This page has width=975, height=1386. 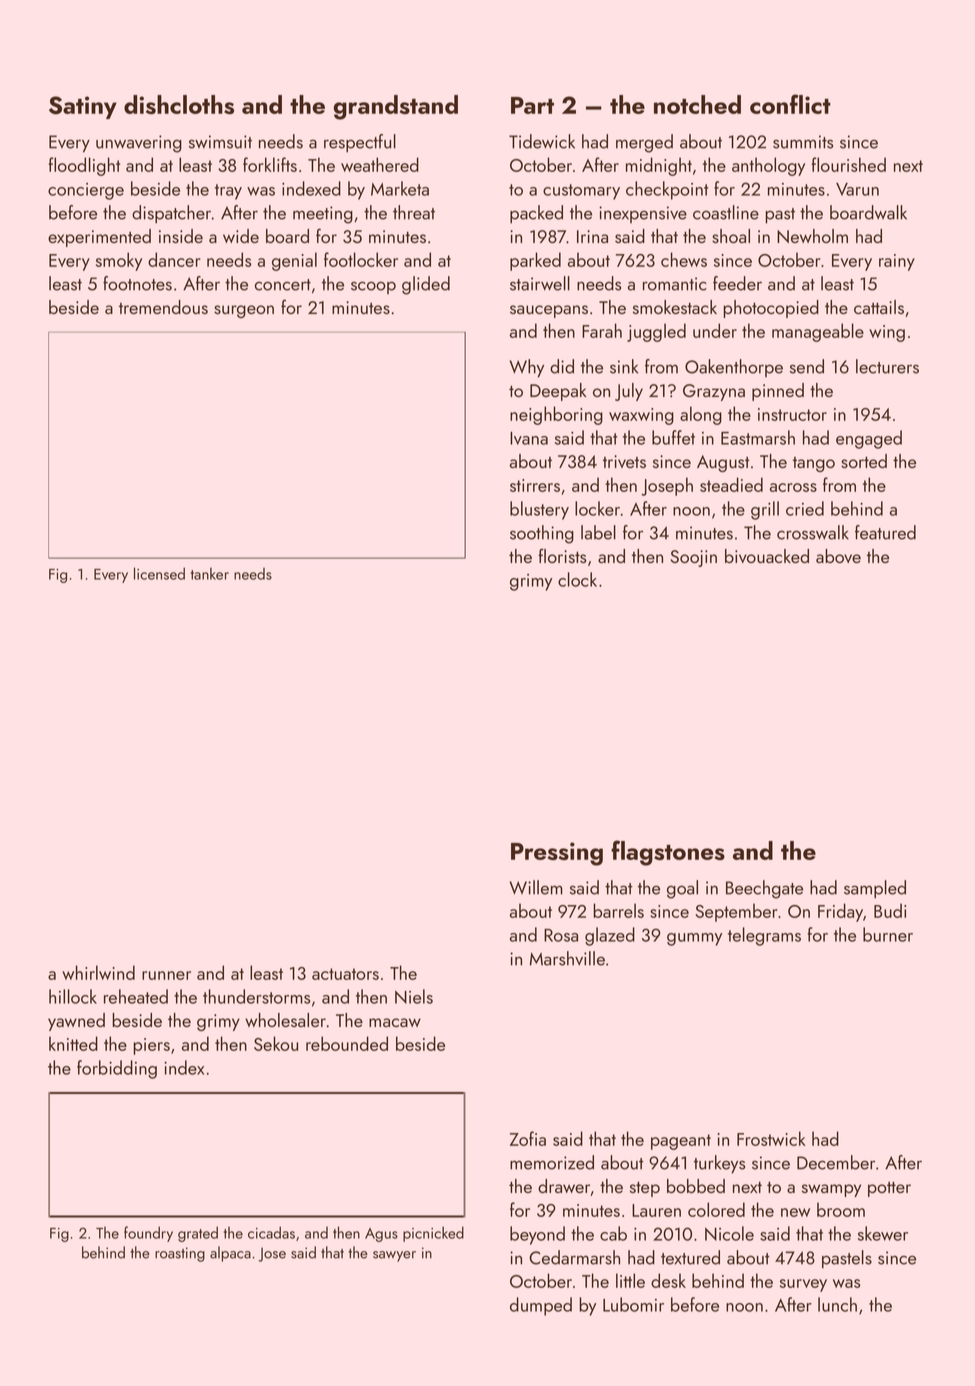 What do you see at coordinates (556, 415) in the page?
I see `neighboring` at bounding box center [556, 415].
